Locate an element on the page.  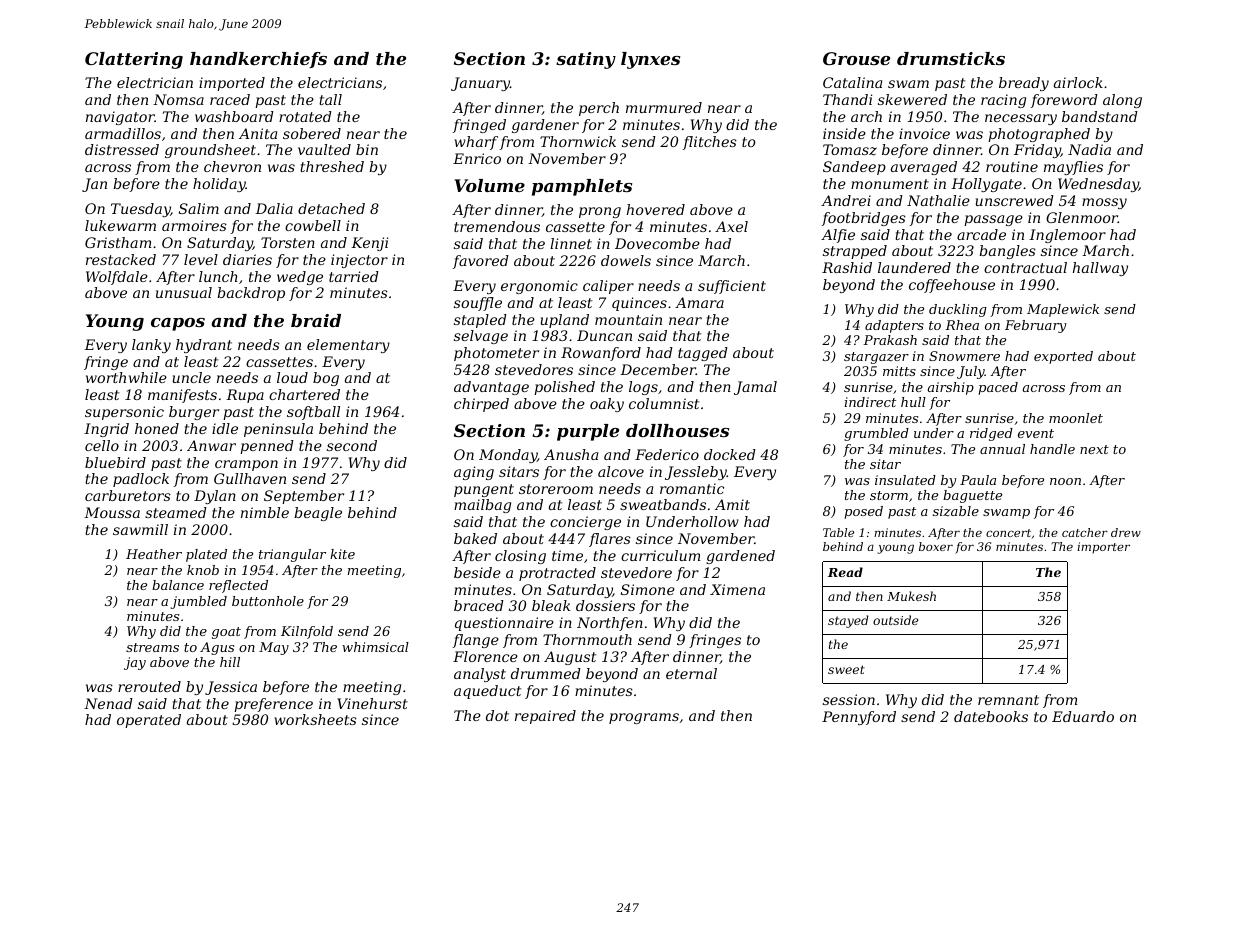
time is located at coordinates (567, 555).
